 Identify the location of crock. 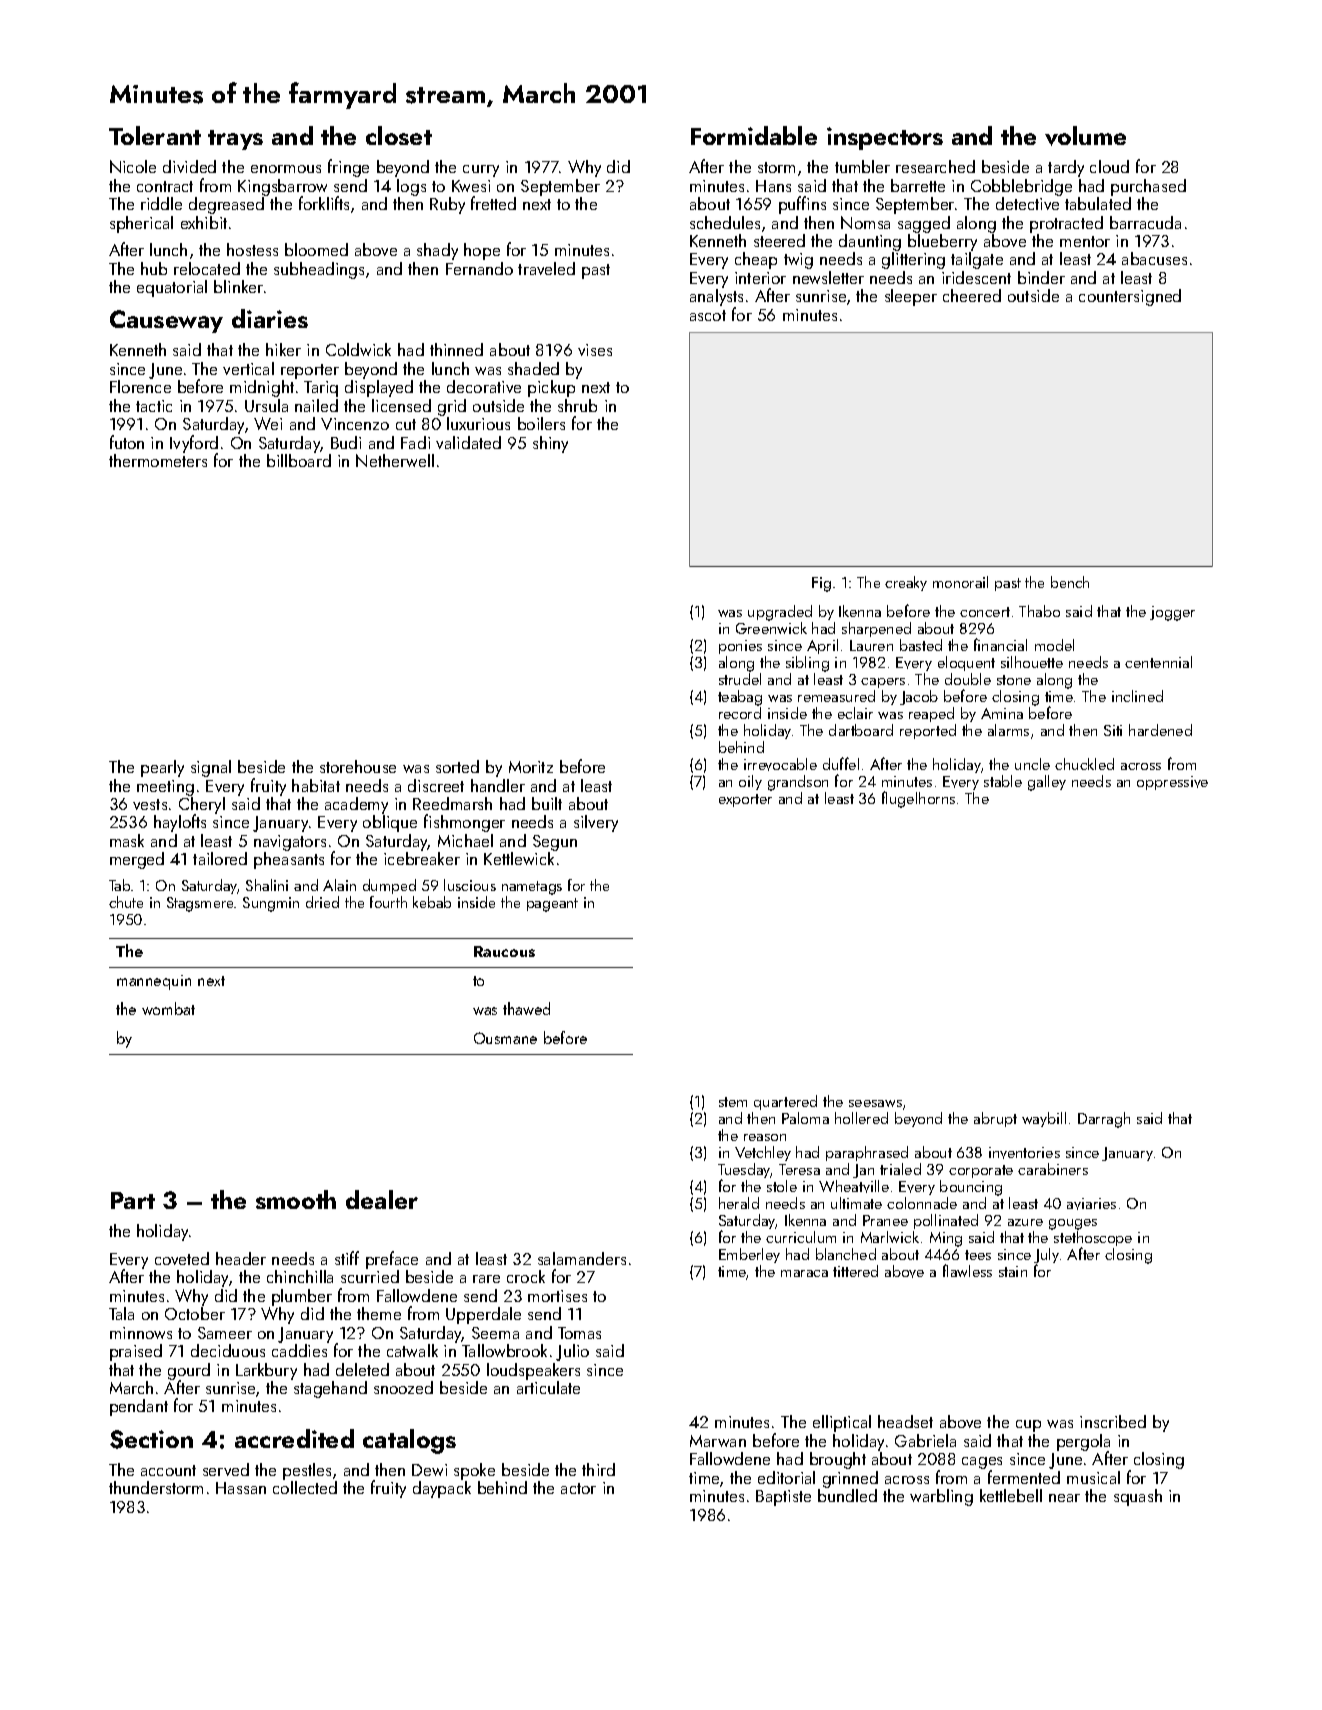
(526, 1276).
